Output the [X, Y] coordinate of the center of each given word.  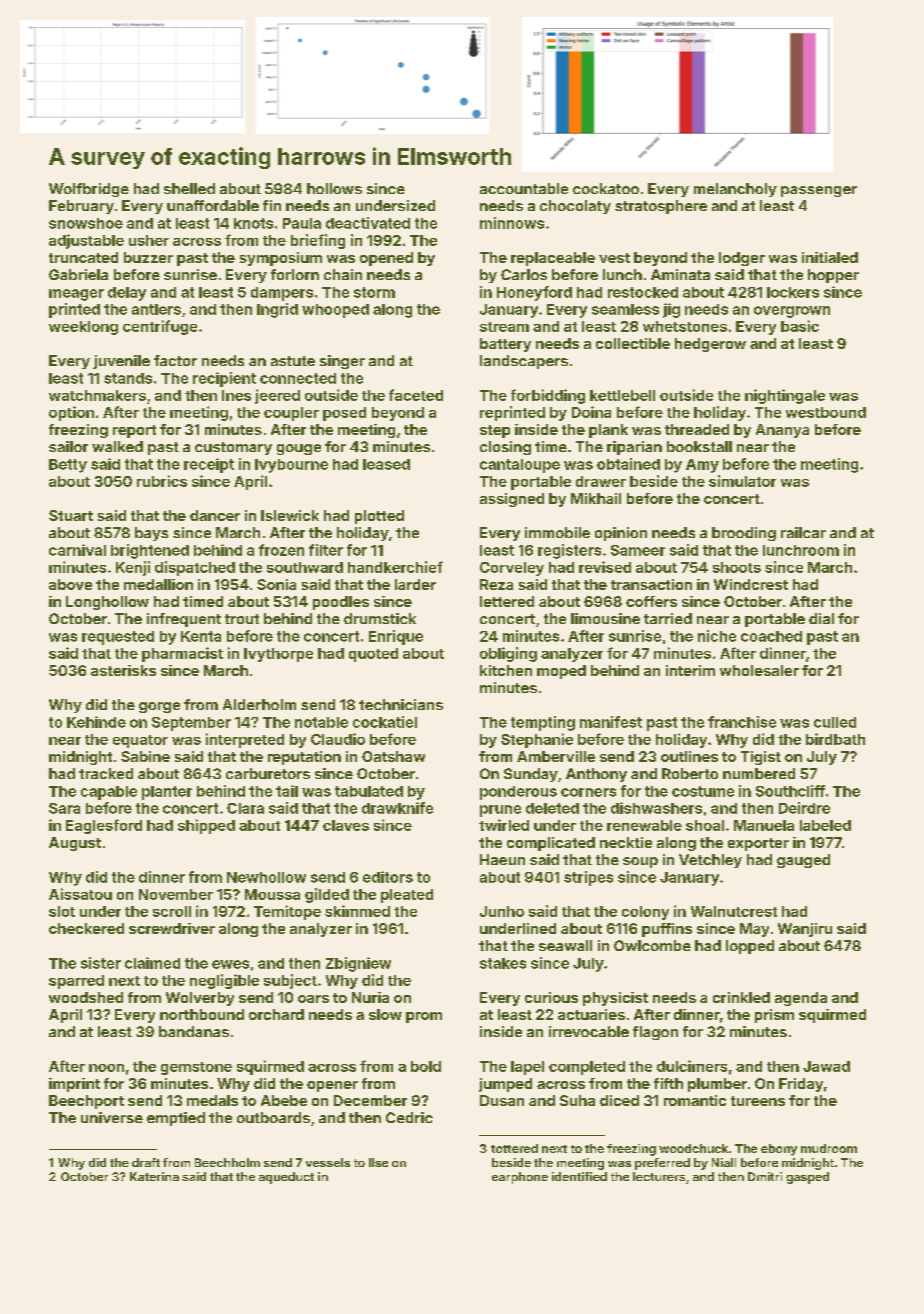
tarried [668, 618]
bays [151, 534]
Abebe [284, 1100]
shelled [189, 188]
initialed [830, 257]
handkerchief [395, 567]
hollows [334, 188]
